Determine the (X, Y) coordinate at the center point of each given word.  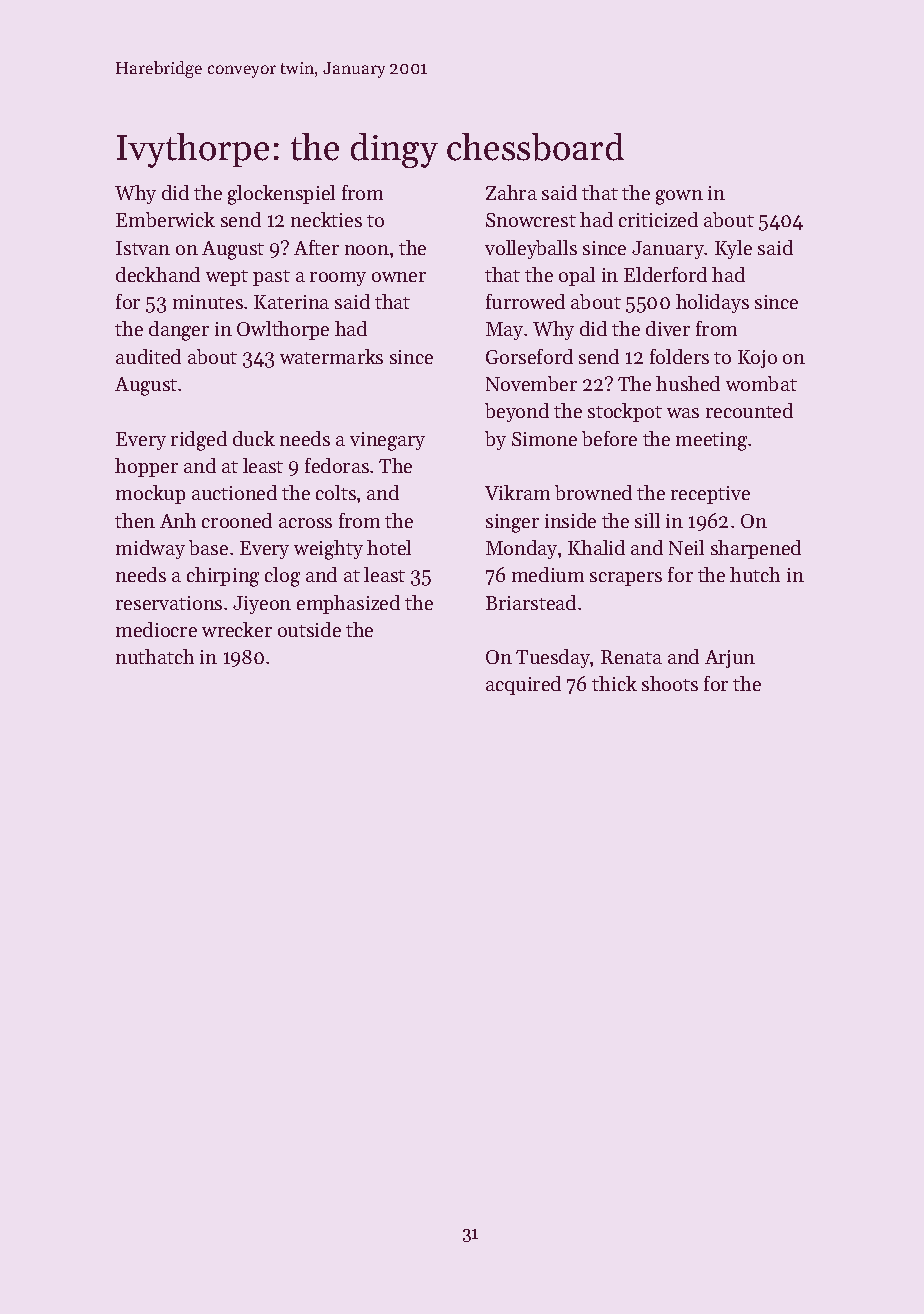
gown (679, 197)
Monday (521, 549)
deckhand (158, 274)
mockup (150, 494)
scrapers (626, 579)
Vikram (517, 492)
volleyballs (531, 249)
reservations (169, 603)
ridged (199, 441)
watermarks (331, 356)
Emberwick (165, 219)
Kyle (733, 249)
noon (367, 250)
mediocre (156, 629)
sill (647, 520)
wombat (761, 383)
